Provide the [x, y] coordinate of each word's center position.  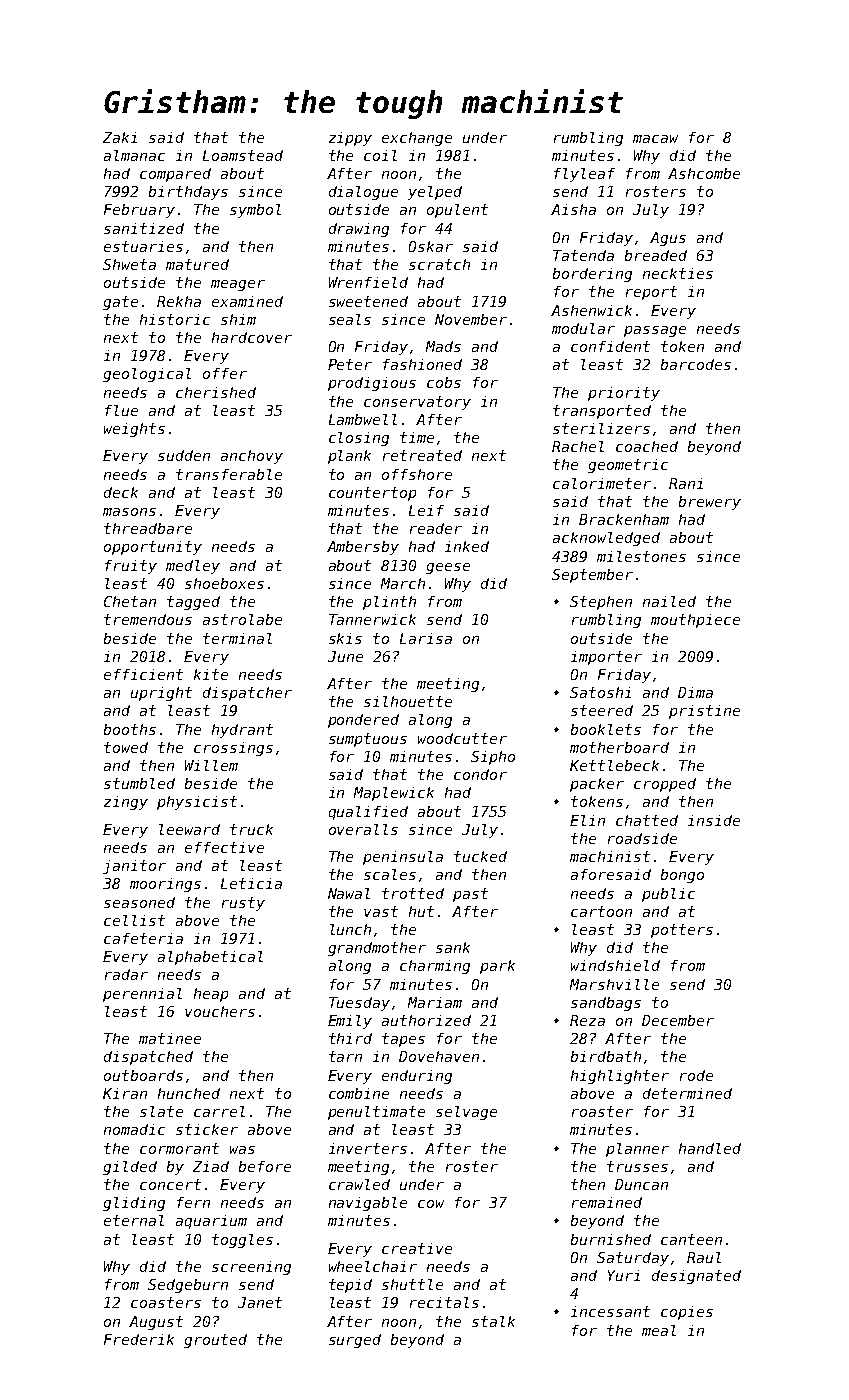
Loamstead [243, 155]
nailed [669, 601]
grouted [215, 1341]
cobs [444, 382]
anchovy [252, 457]
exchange [417, 139]
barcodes [696, 364]
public [668, 895]
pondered [363, 721]
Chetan [130, 601]
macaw [655, 139]
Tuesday [359, 1004]
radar [126, 974]
